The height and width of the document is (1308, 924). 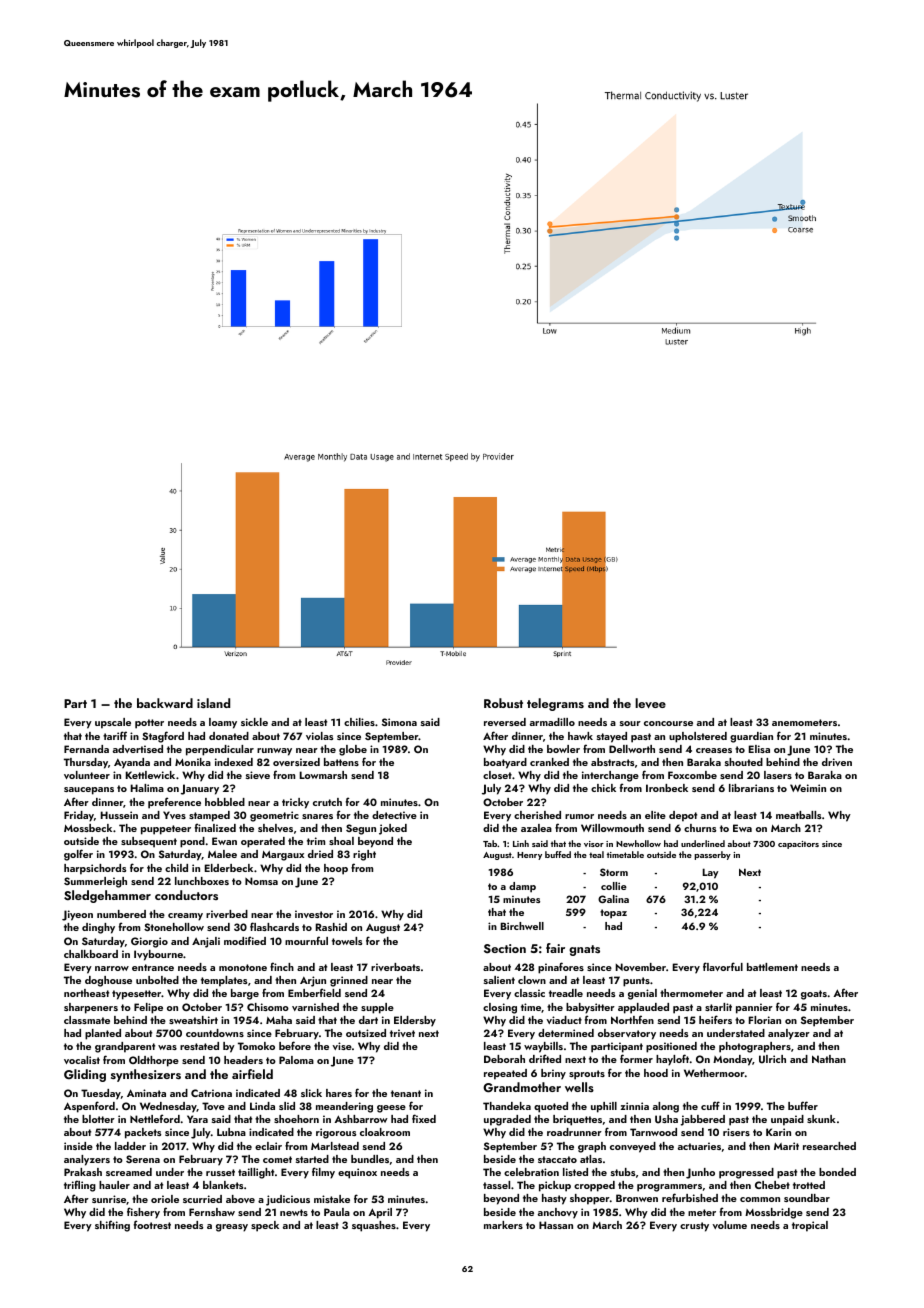 I want to click on visor, so click(x=594, y=844).
